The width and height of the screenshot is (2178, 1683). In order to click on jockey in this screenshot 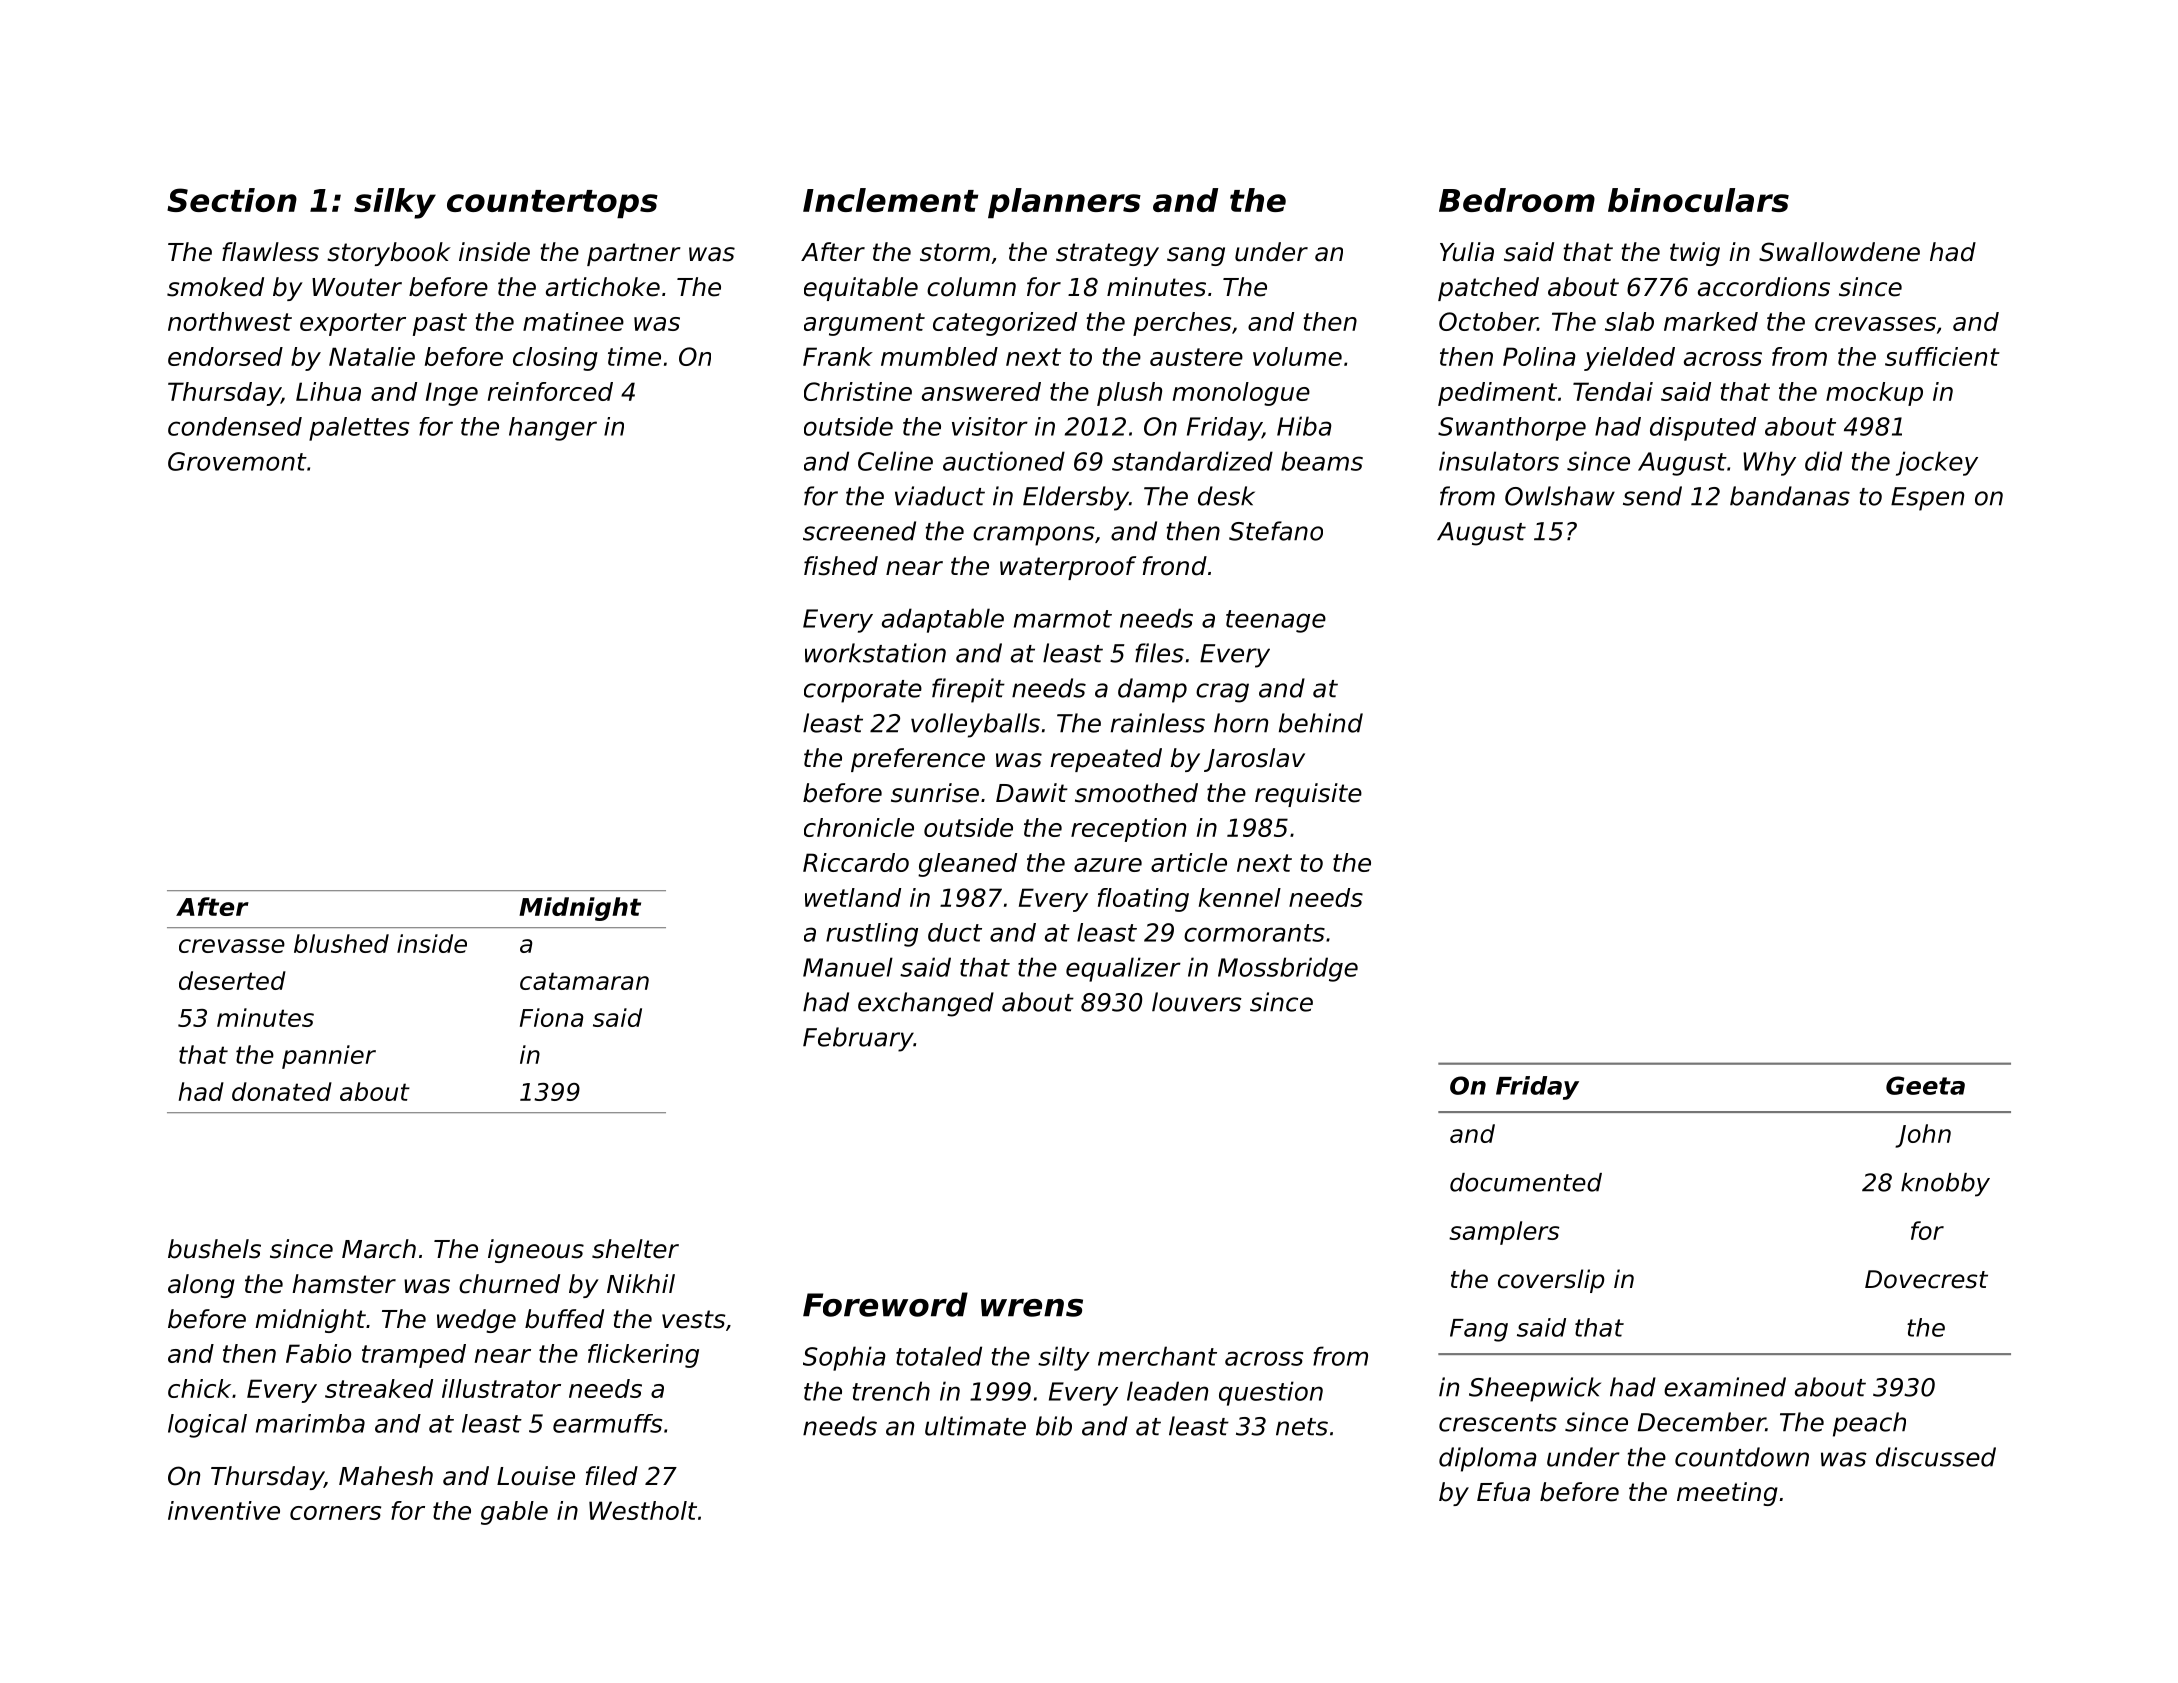, I will do `click(1937, 463)`.
